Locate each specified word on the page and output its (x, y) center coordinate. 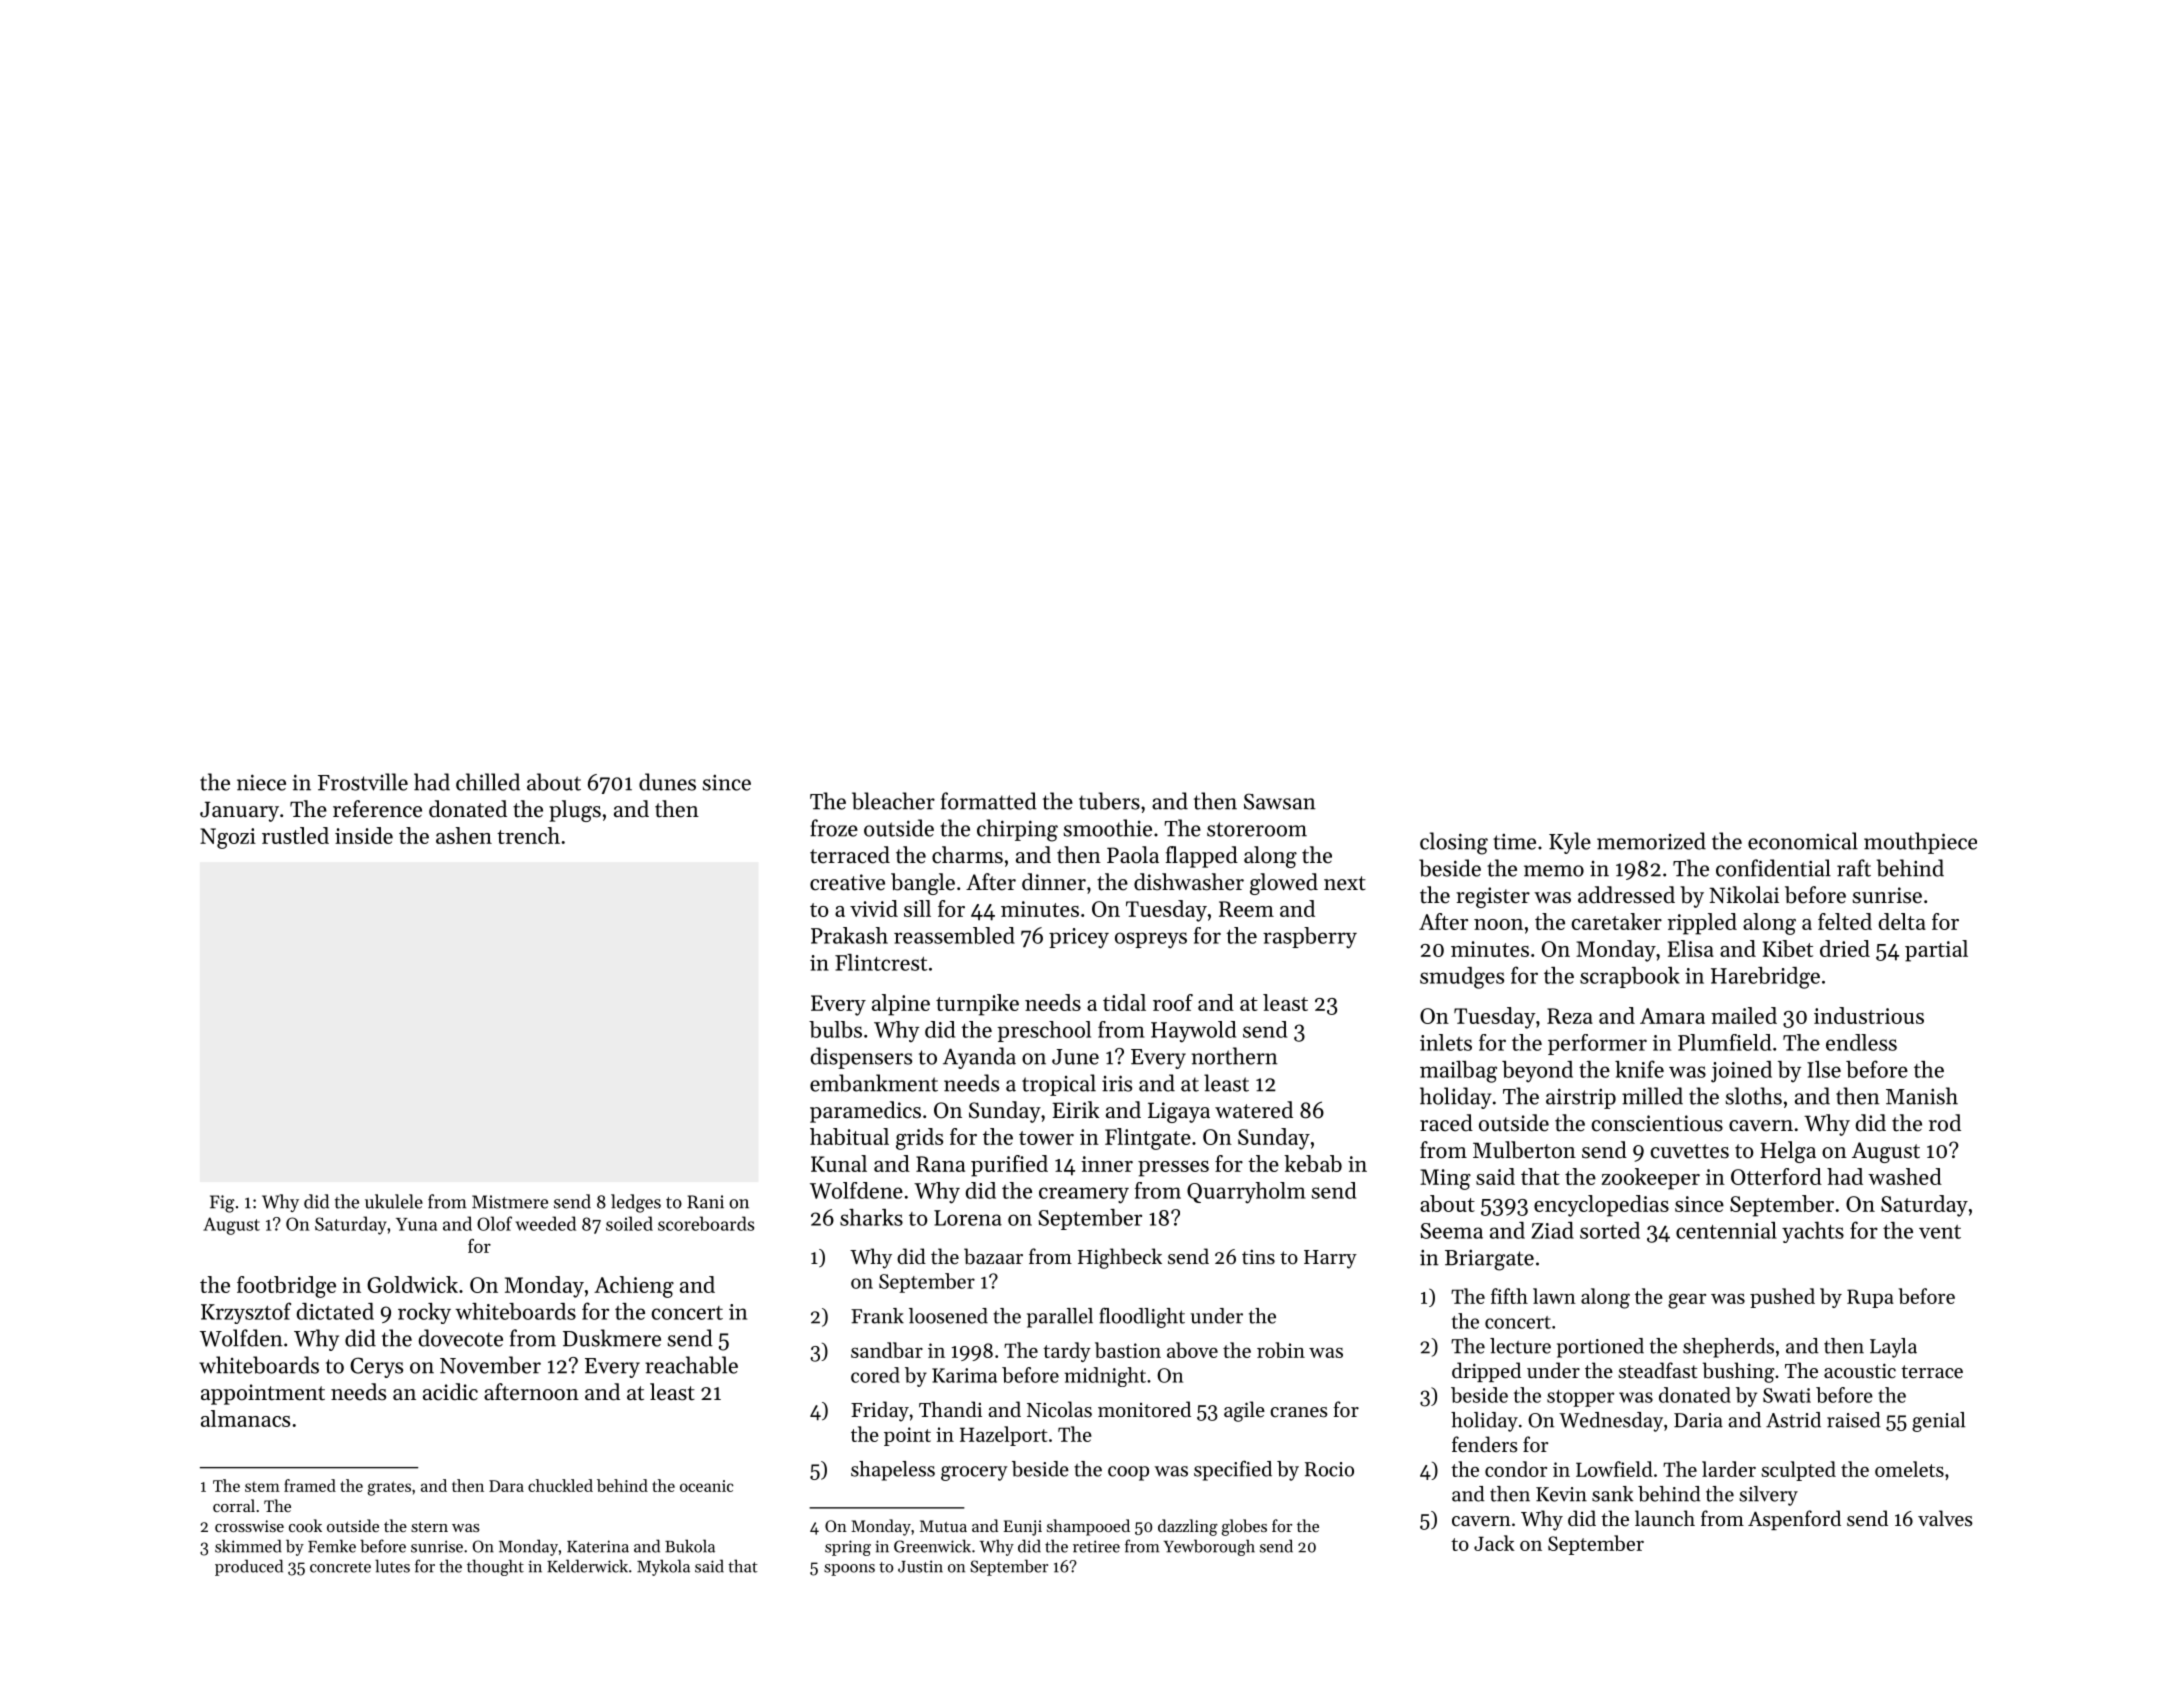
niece (261, 782)
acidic (450, 1392)
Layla (1893, 1348)
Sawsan (1280, 801)
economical (1803, 841)
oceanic (707, 1486)
